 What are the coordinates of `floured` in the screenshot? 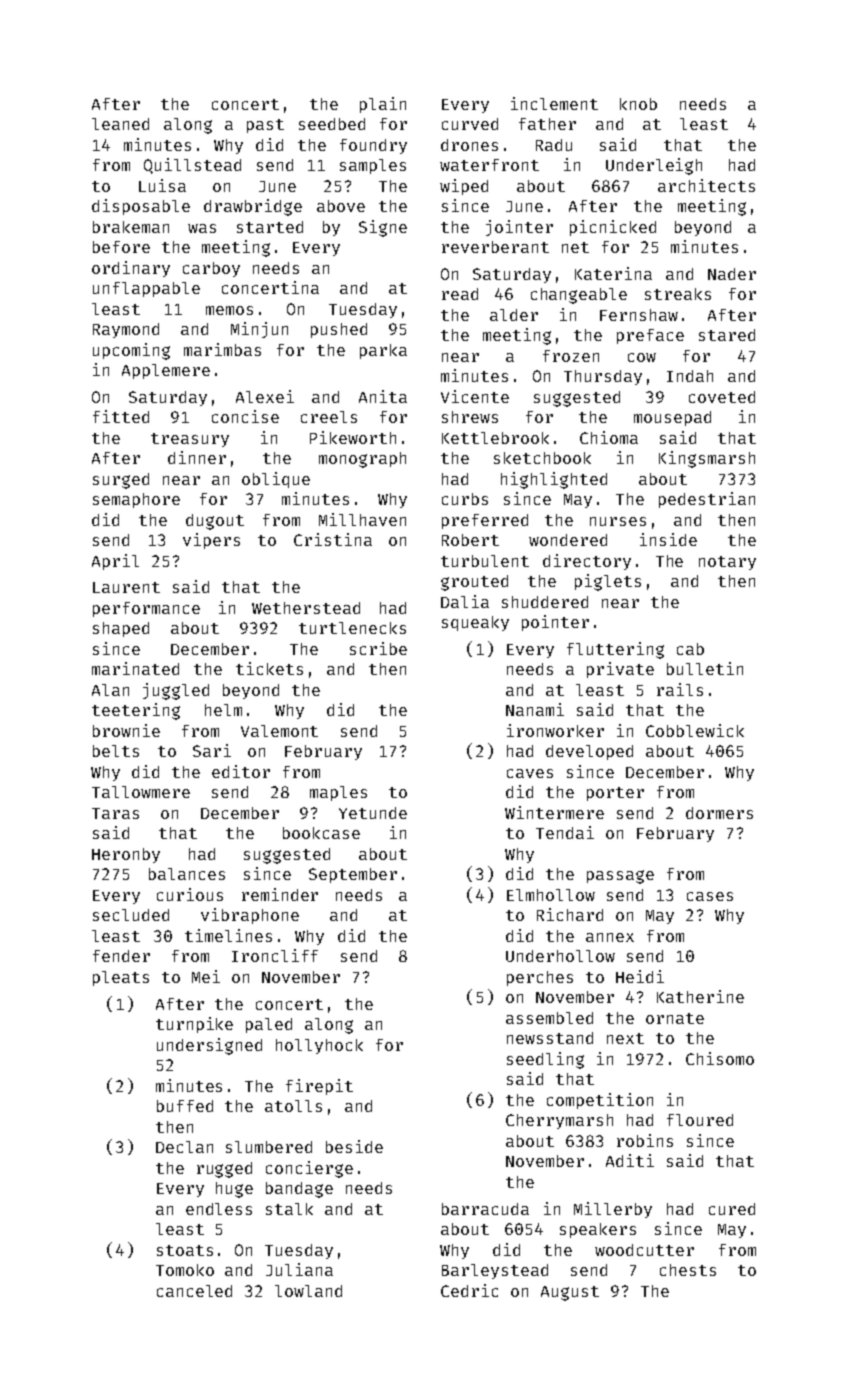 It's located at (700, 1120).
